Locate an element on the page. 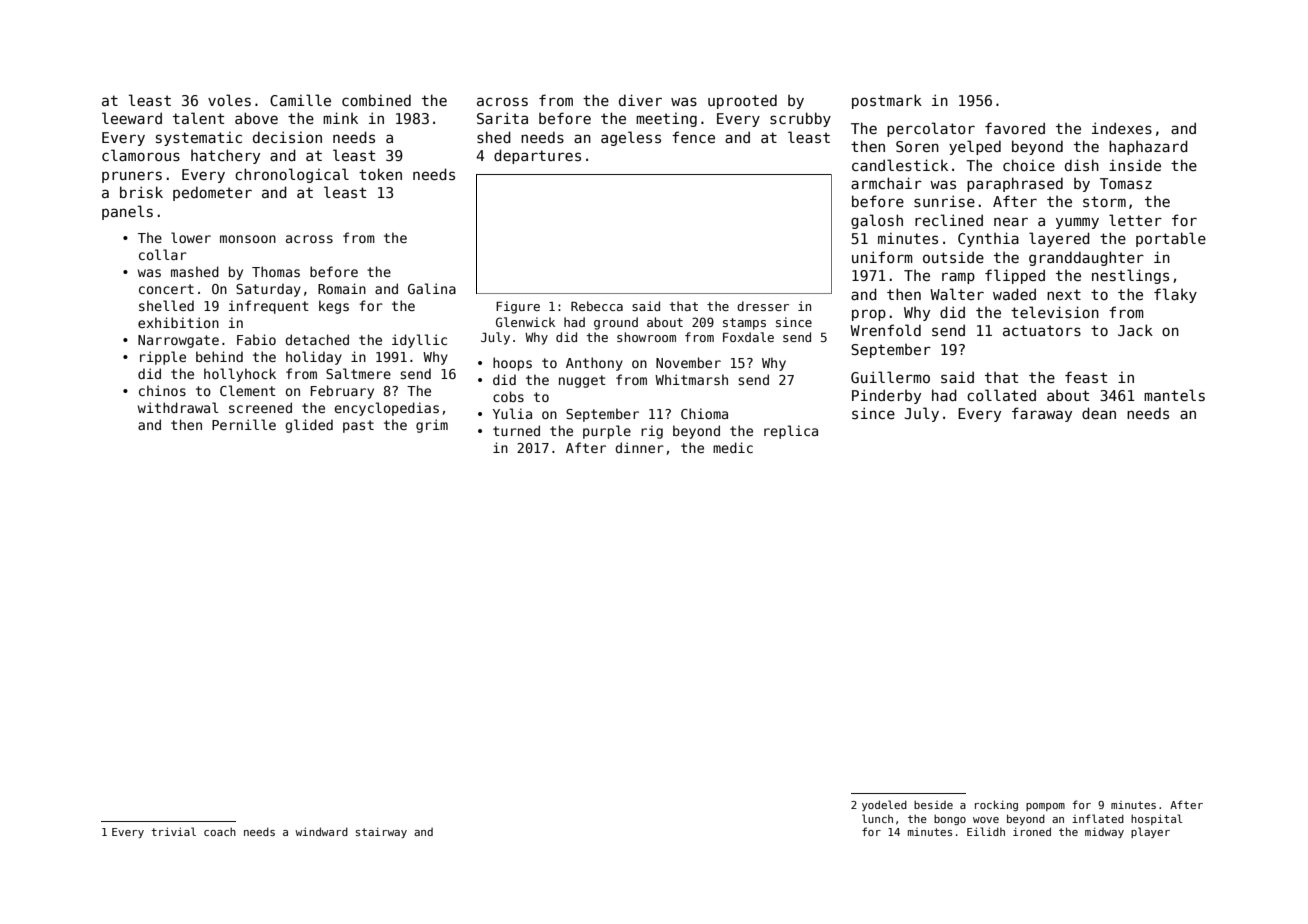  medic is located at coordinates (733, 447).
